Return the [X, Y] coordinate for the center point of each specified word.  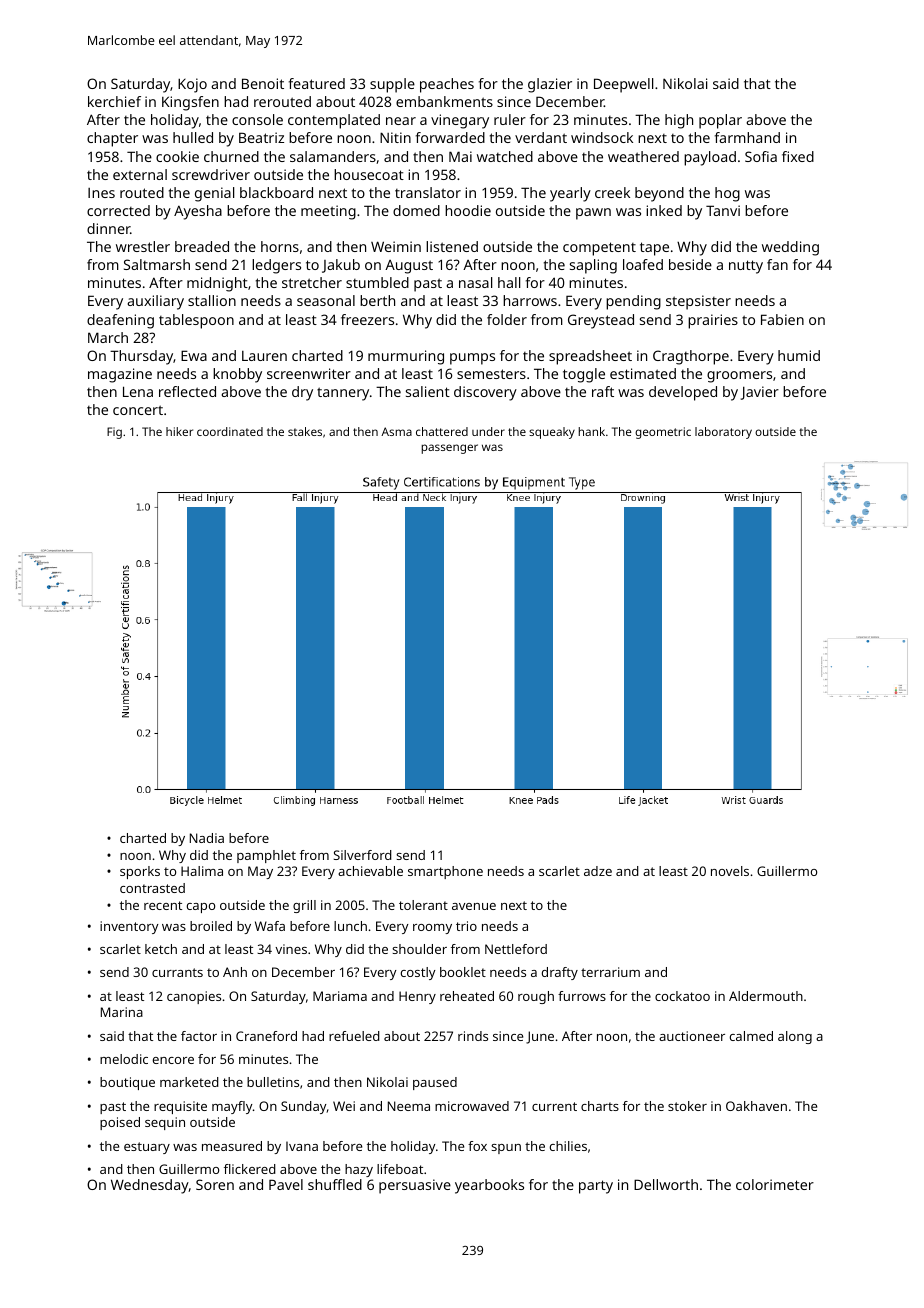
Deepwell [623, 85]
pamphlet [266, 856]
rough [536, 997]
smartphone [445, 872]
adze [598, 871]
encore [173, 1060]
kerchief [114, 101]
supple [392, 85]
